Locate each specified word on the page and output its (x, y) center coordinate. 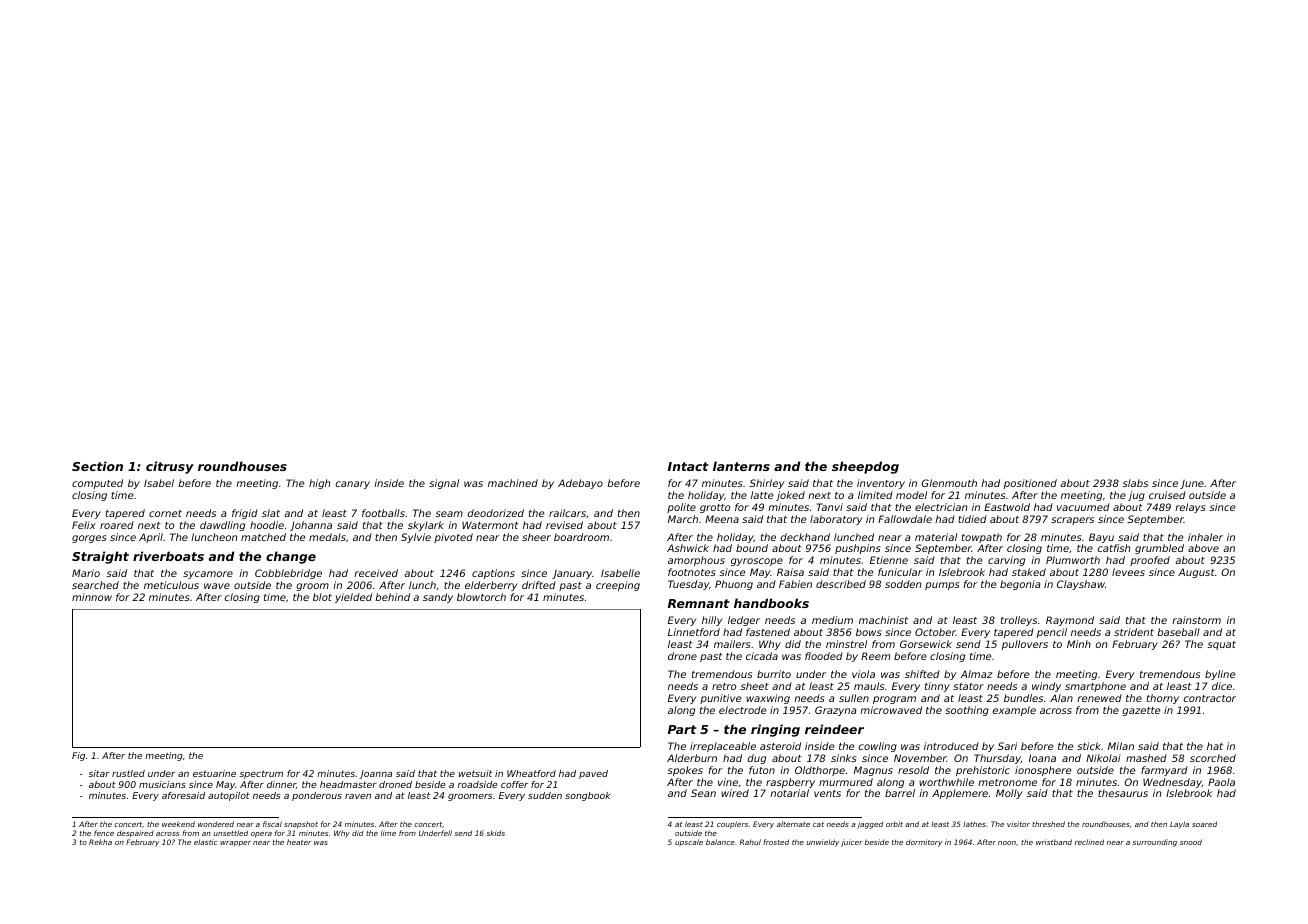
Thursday (997, 759)
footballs (383, 513)
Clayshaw (1081, 585)
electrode (743, 710)
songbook (588, 796)
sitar (99, 773)
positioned (1030, 484)
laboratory (836, 520)
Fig (78, 756)
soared (1204, 824)
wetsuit (475, 773)
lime (388, 833)
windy (1046, 687)
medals (327, 537)
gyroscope (757, 562)
